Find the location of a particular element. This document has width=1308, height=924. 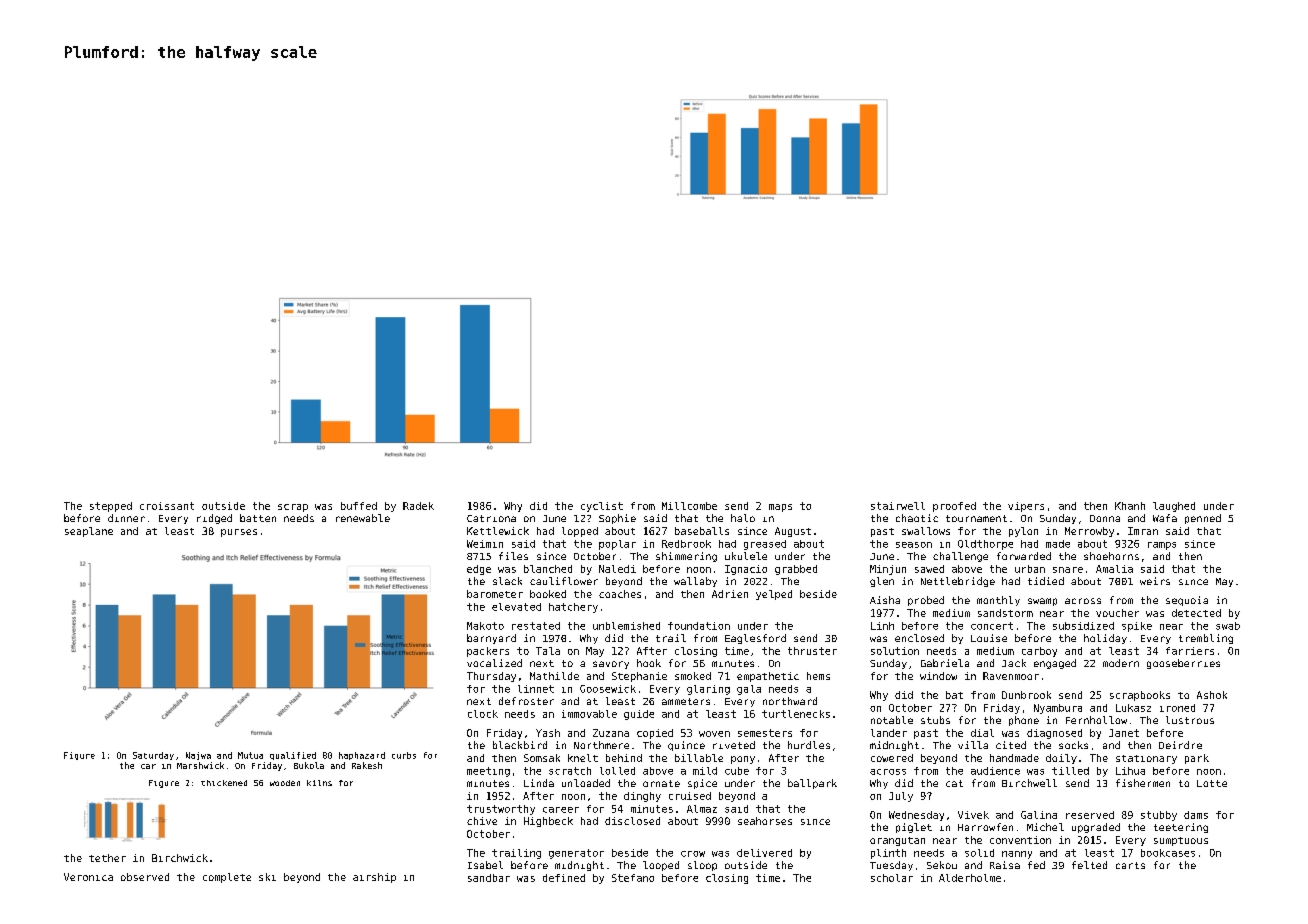

thruster is located at coordinates (812, 651).
